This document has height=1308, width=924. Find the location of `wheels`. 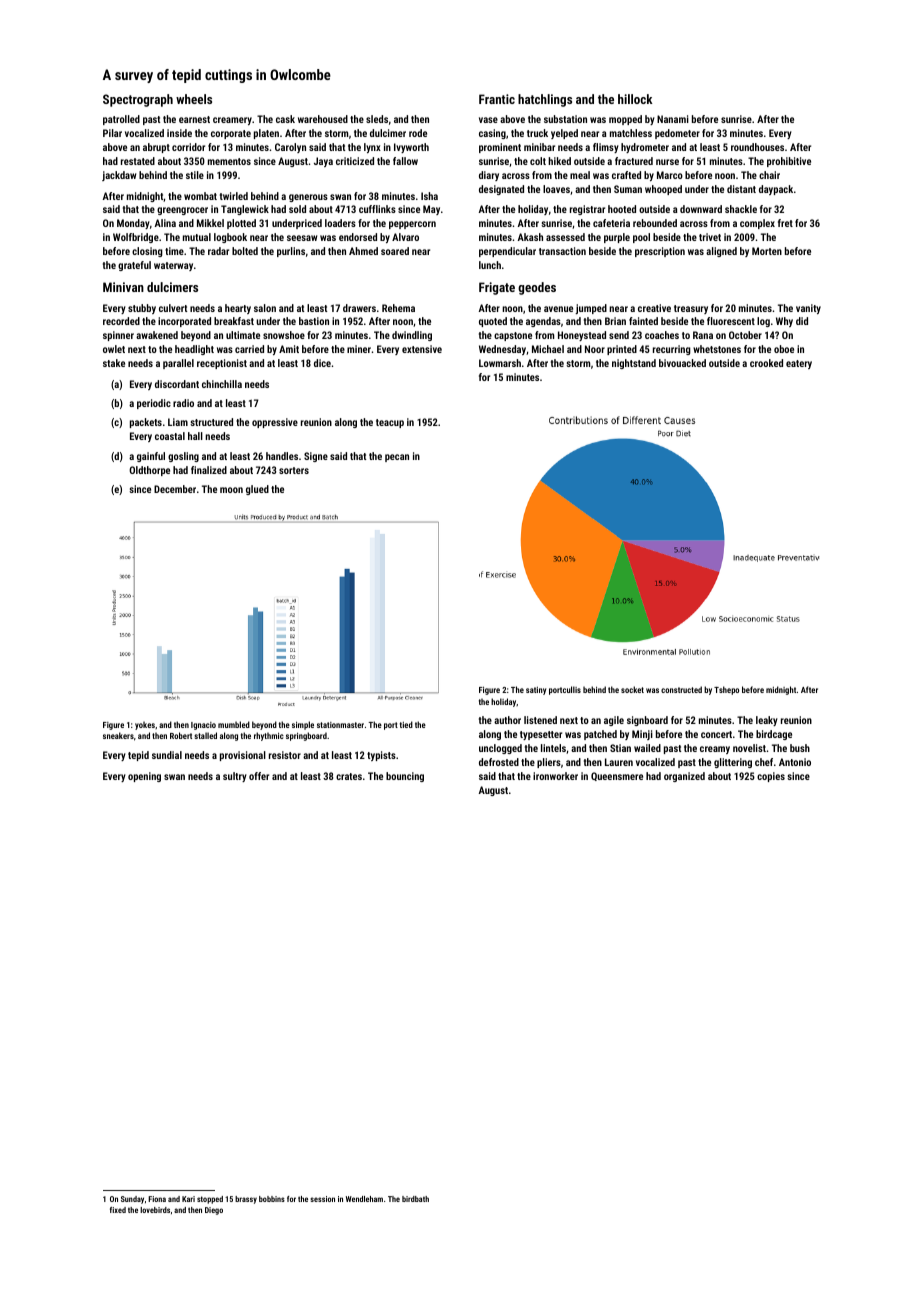

wheels is located at coordinates (194, 99).
